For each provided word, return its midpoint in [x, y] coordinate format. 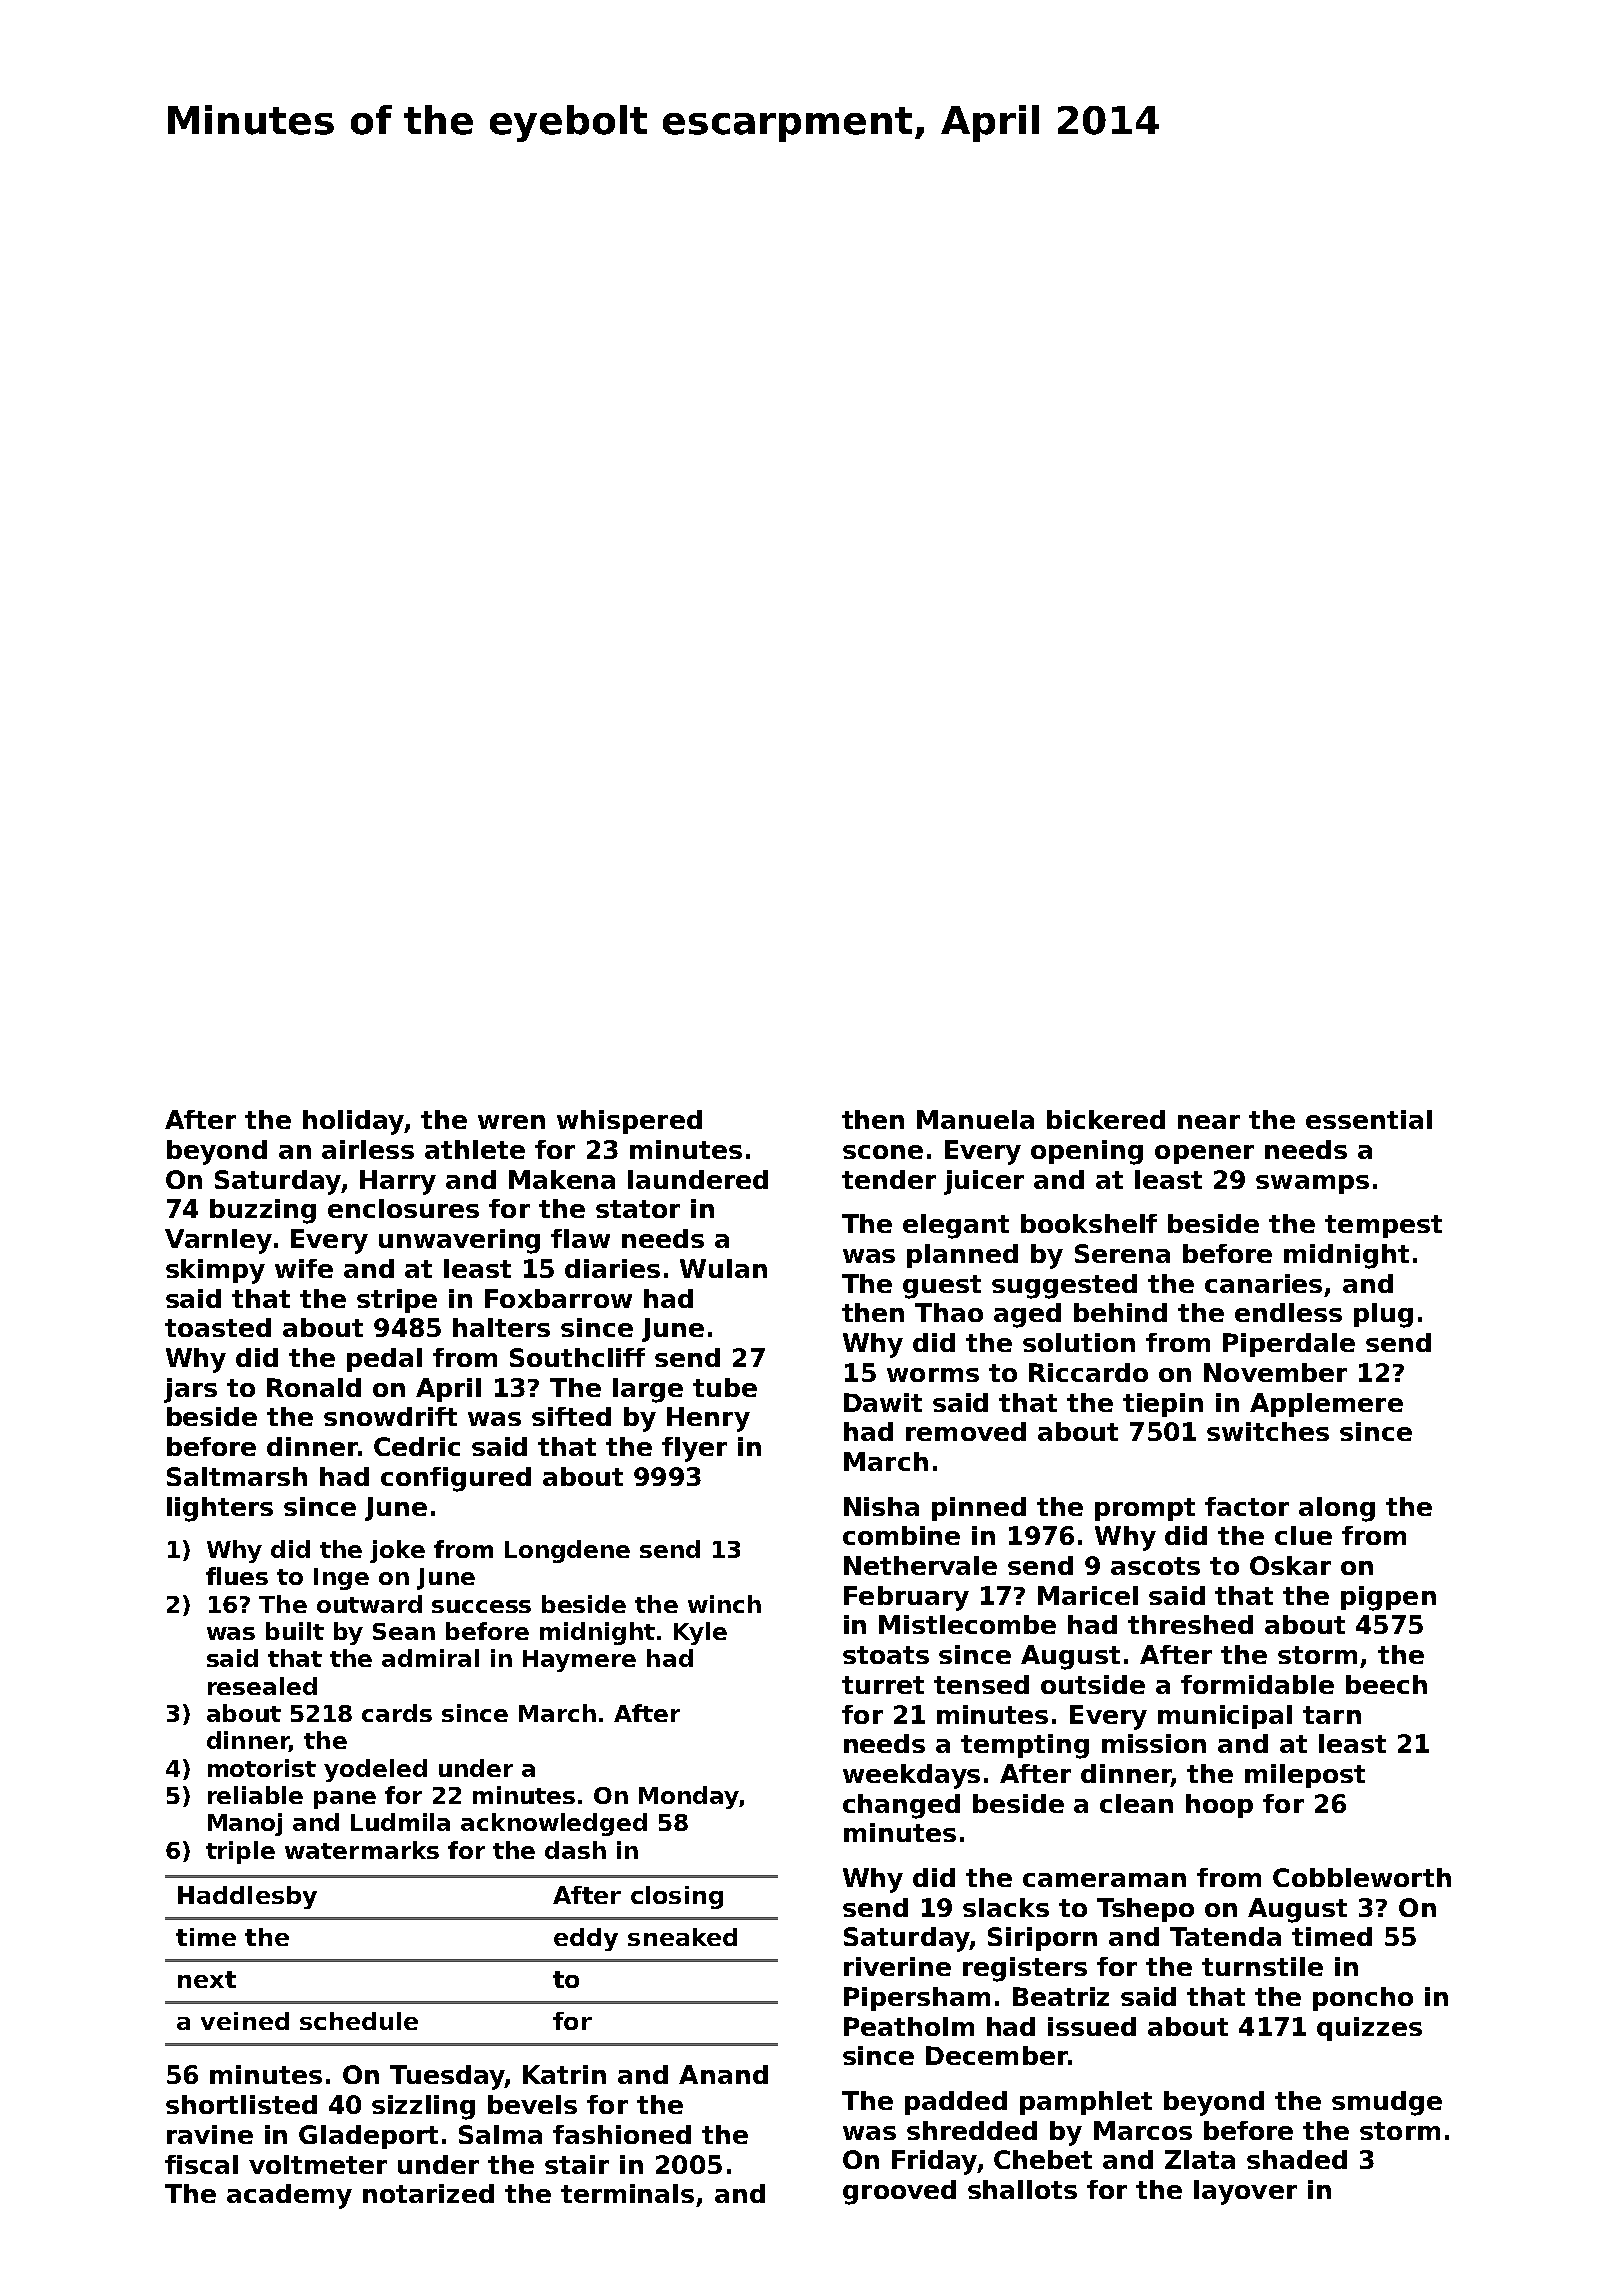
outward [369, 1604]
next [207, 1979]
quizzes [1369, 2029]
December [997, 2055]
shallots [1022, 2189]
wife [304, 1268]
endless [1288, 1312]
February [906, 1598]
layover [1245, 2192]
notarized [428, 2193]
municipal [1225, 1717]
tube [725, 1387]
